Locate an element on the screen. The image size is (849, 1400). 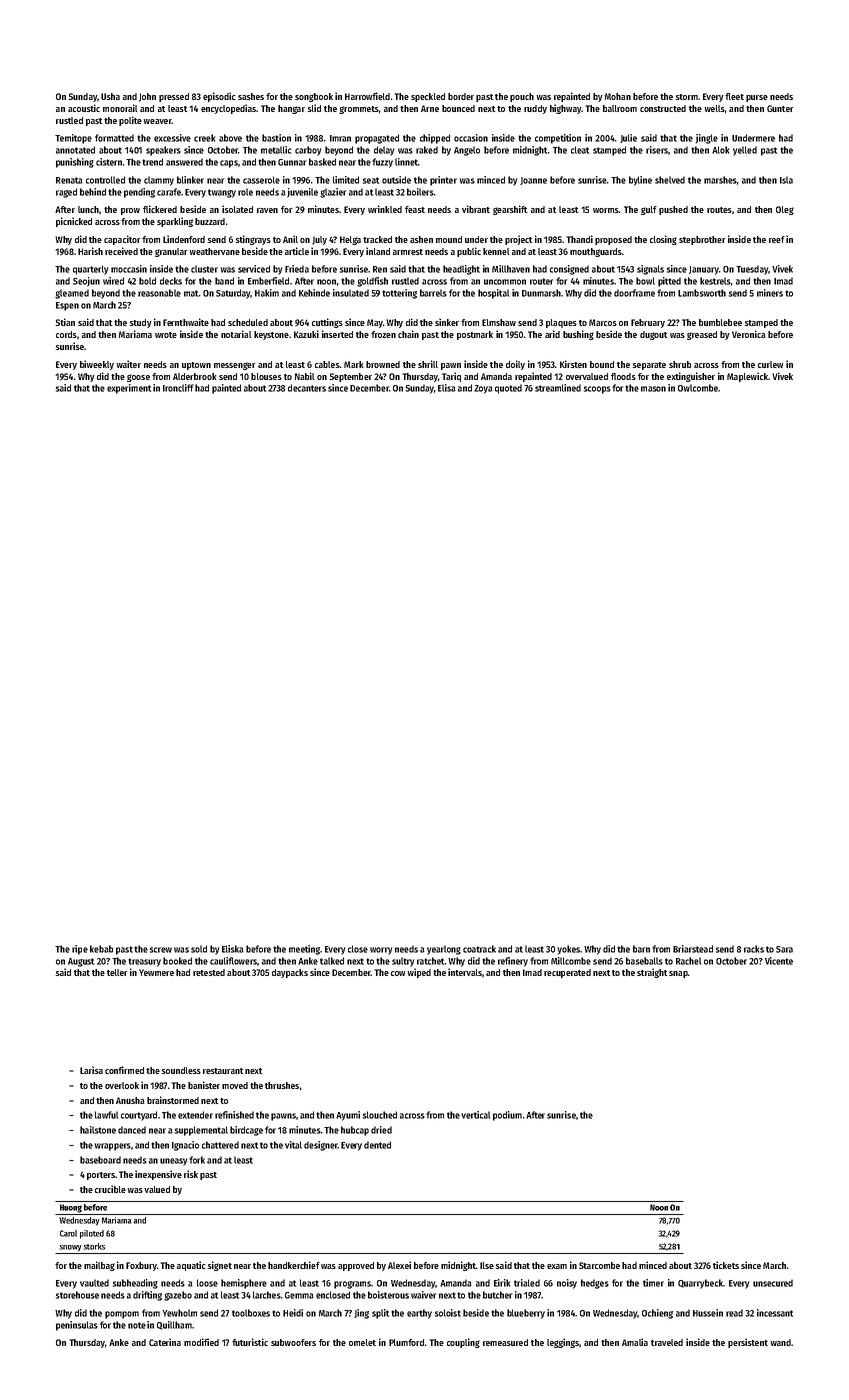
Harrowfield is located at coordinates (367, 96).
